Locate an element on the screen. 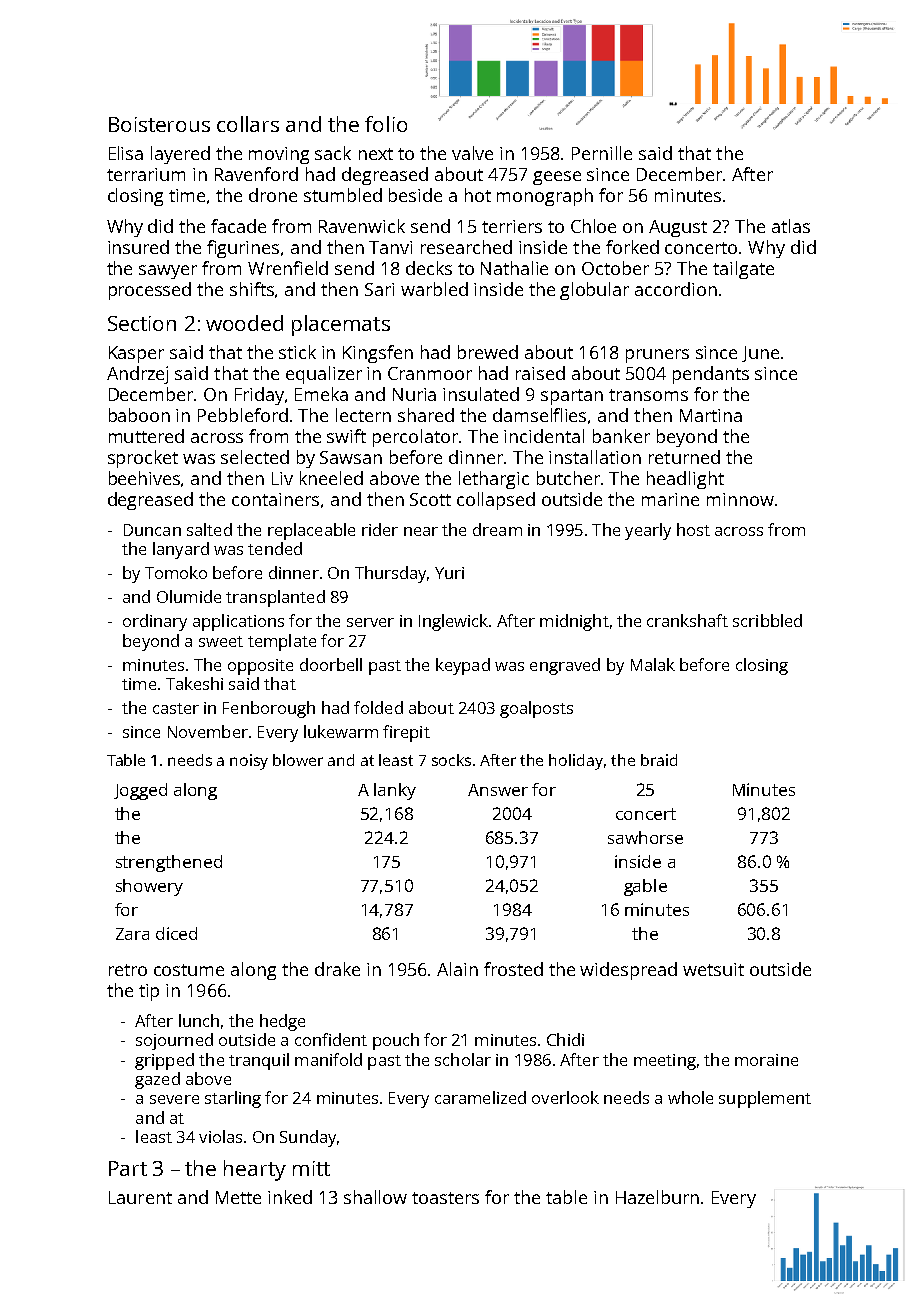 The height and width of the screenshot is (1314, 924). minnow is located at coordinates (740, 499).
